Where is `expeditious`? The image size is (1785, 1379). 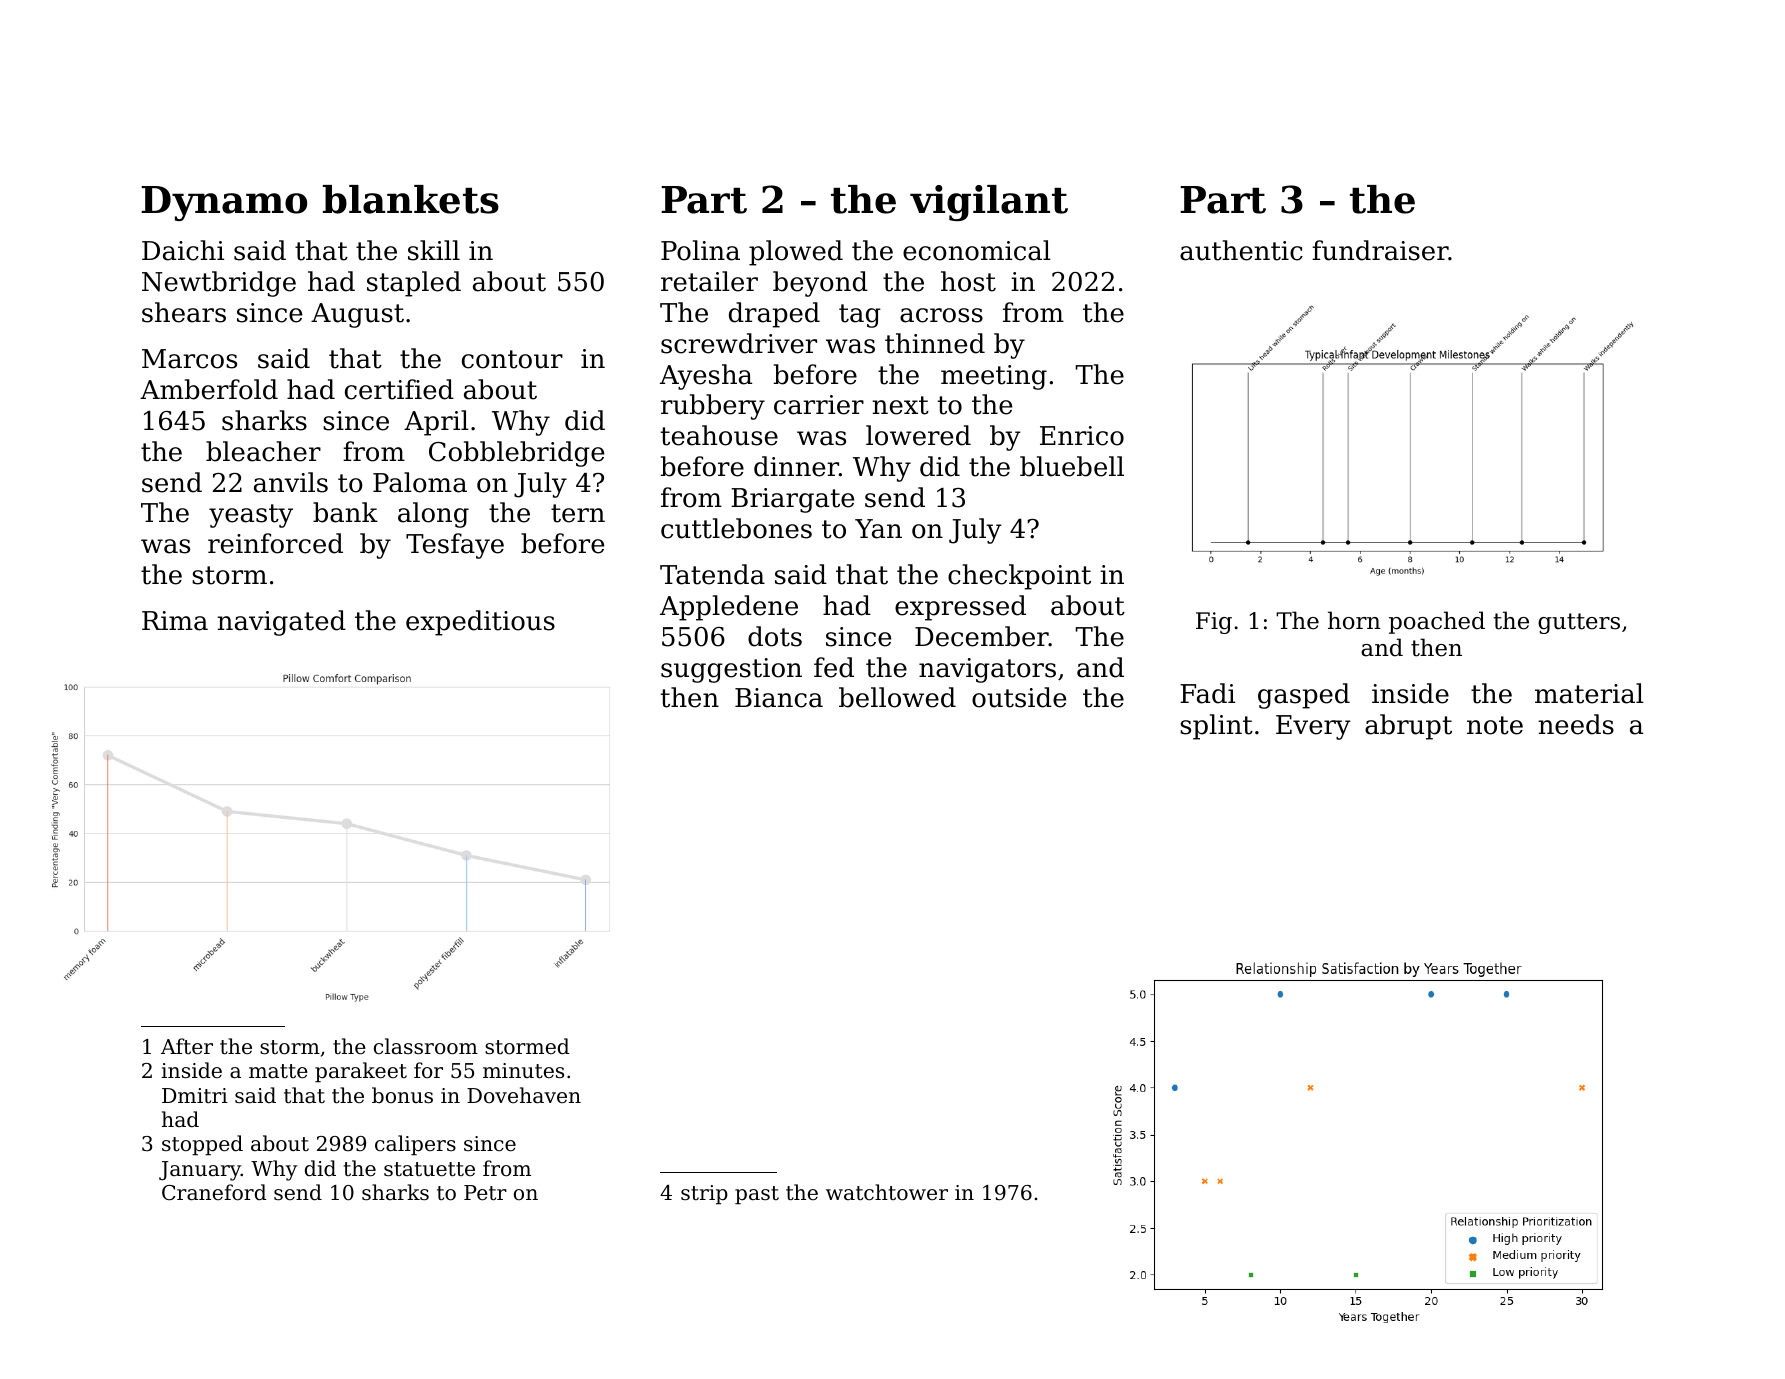 expeditious is located at coordinates (480, 623).
